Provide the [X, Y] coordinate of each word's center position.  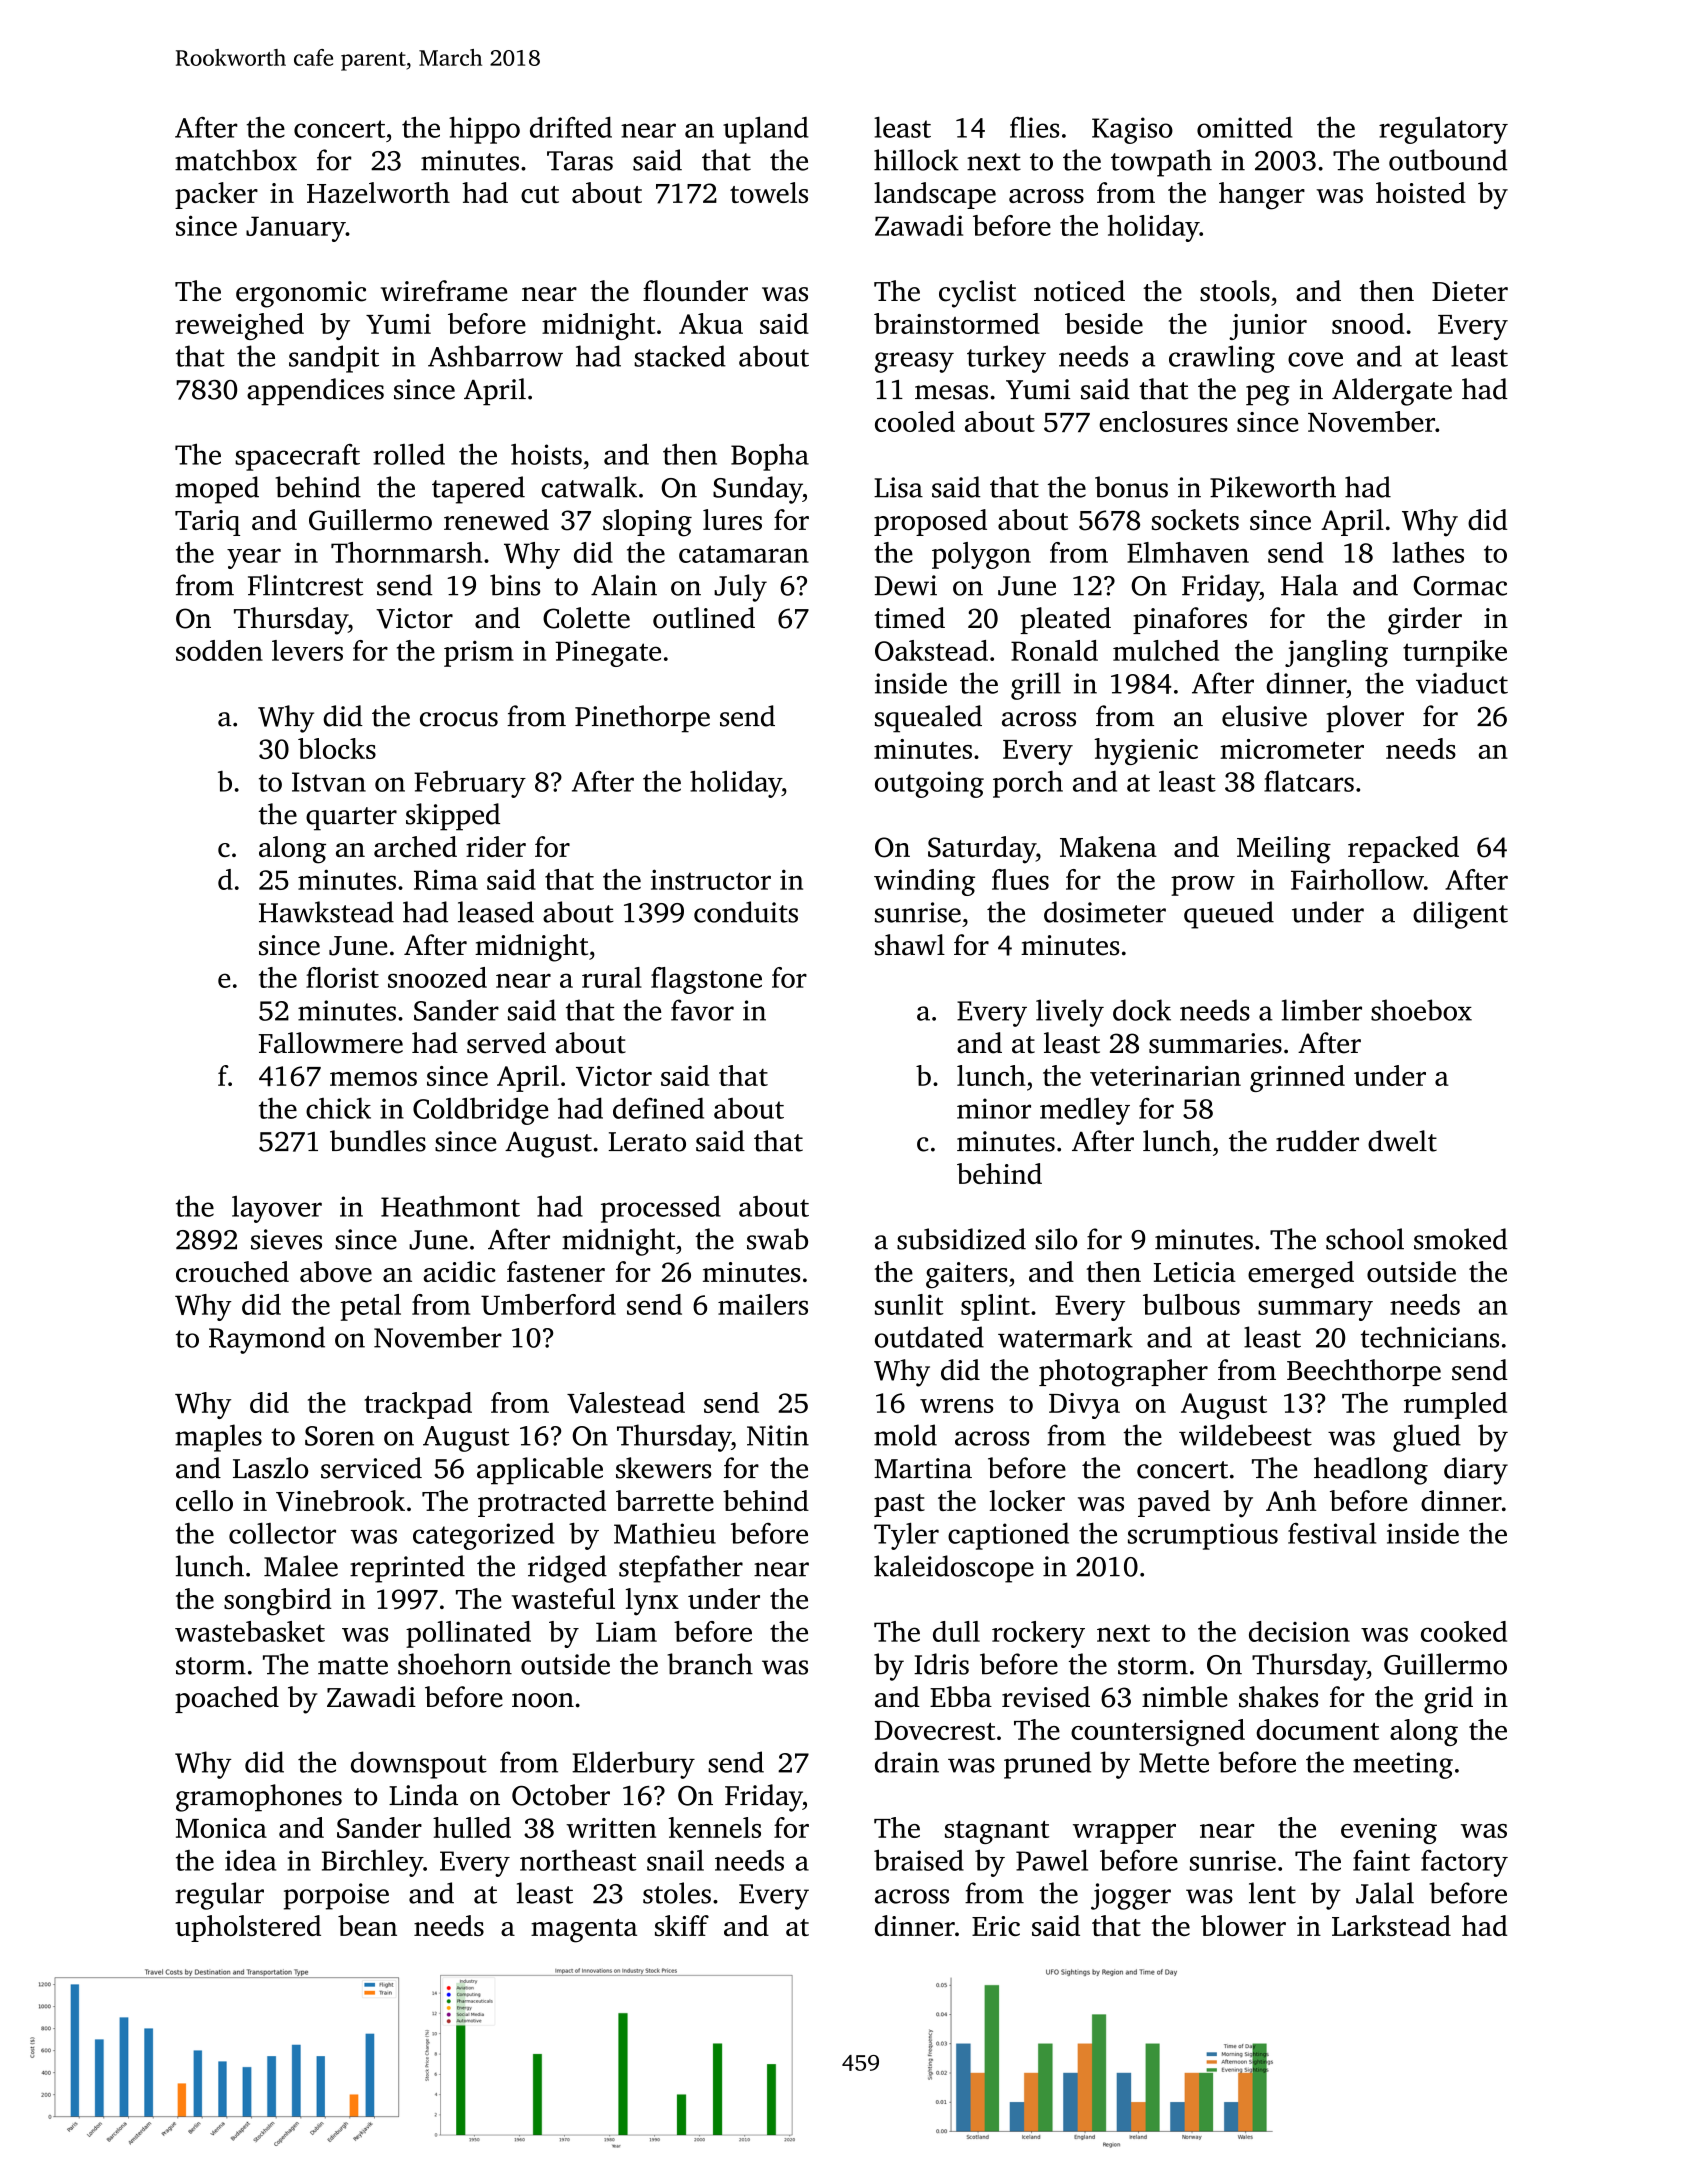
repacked [1403, 849]
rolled [409, 454]
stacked [680, 356]
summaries [1215, 1043]
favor [702, 1010]
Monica [221, 1828]
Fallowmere [330, 1043]
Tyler [906, 1536]
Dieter [1470, 291]
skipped [453, 817]
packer [216, 195]
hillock [916, 160]
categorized [484, 1536]
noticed [1079, 291]
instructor [711, 879]
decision [1299, 1631]
